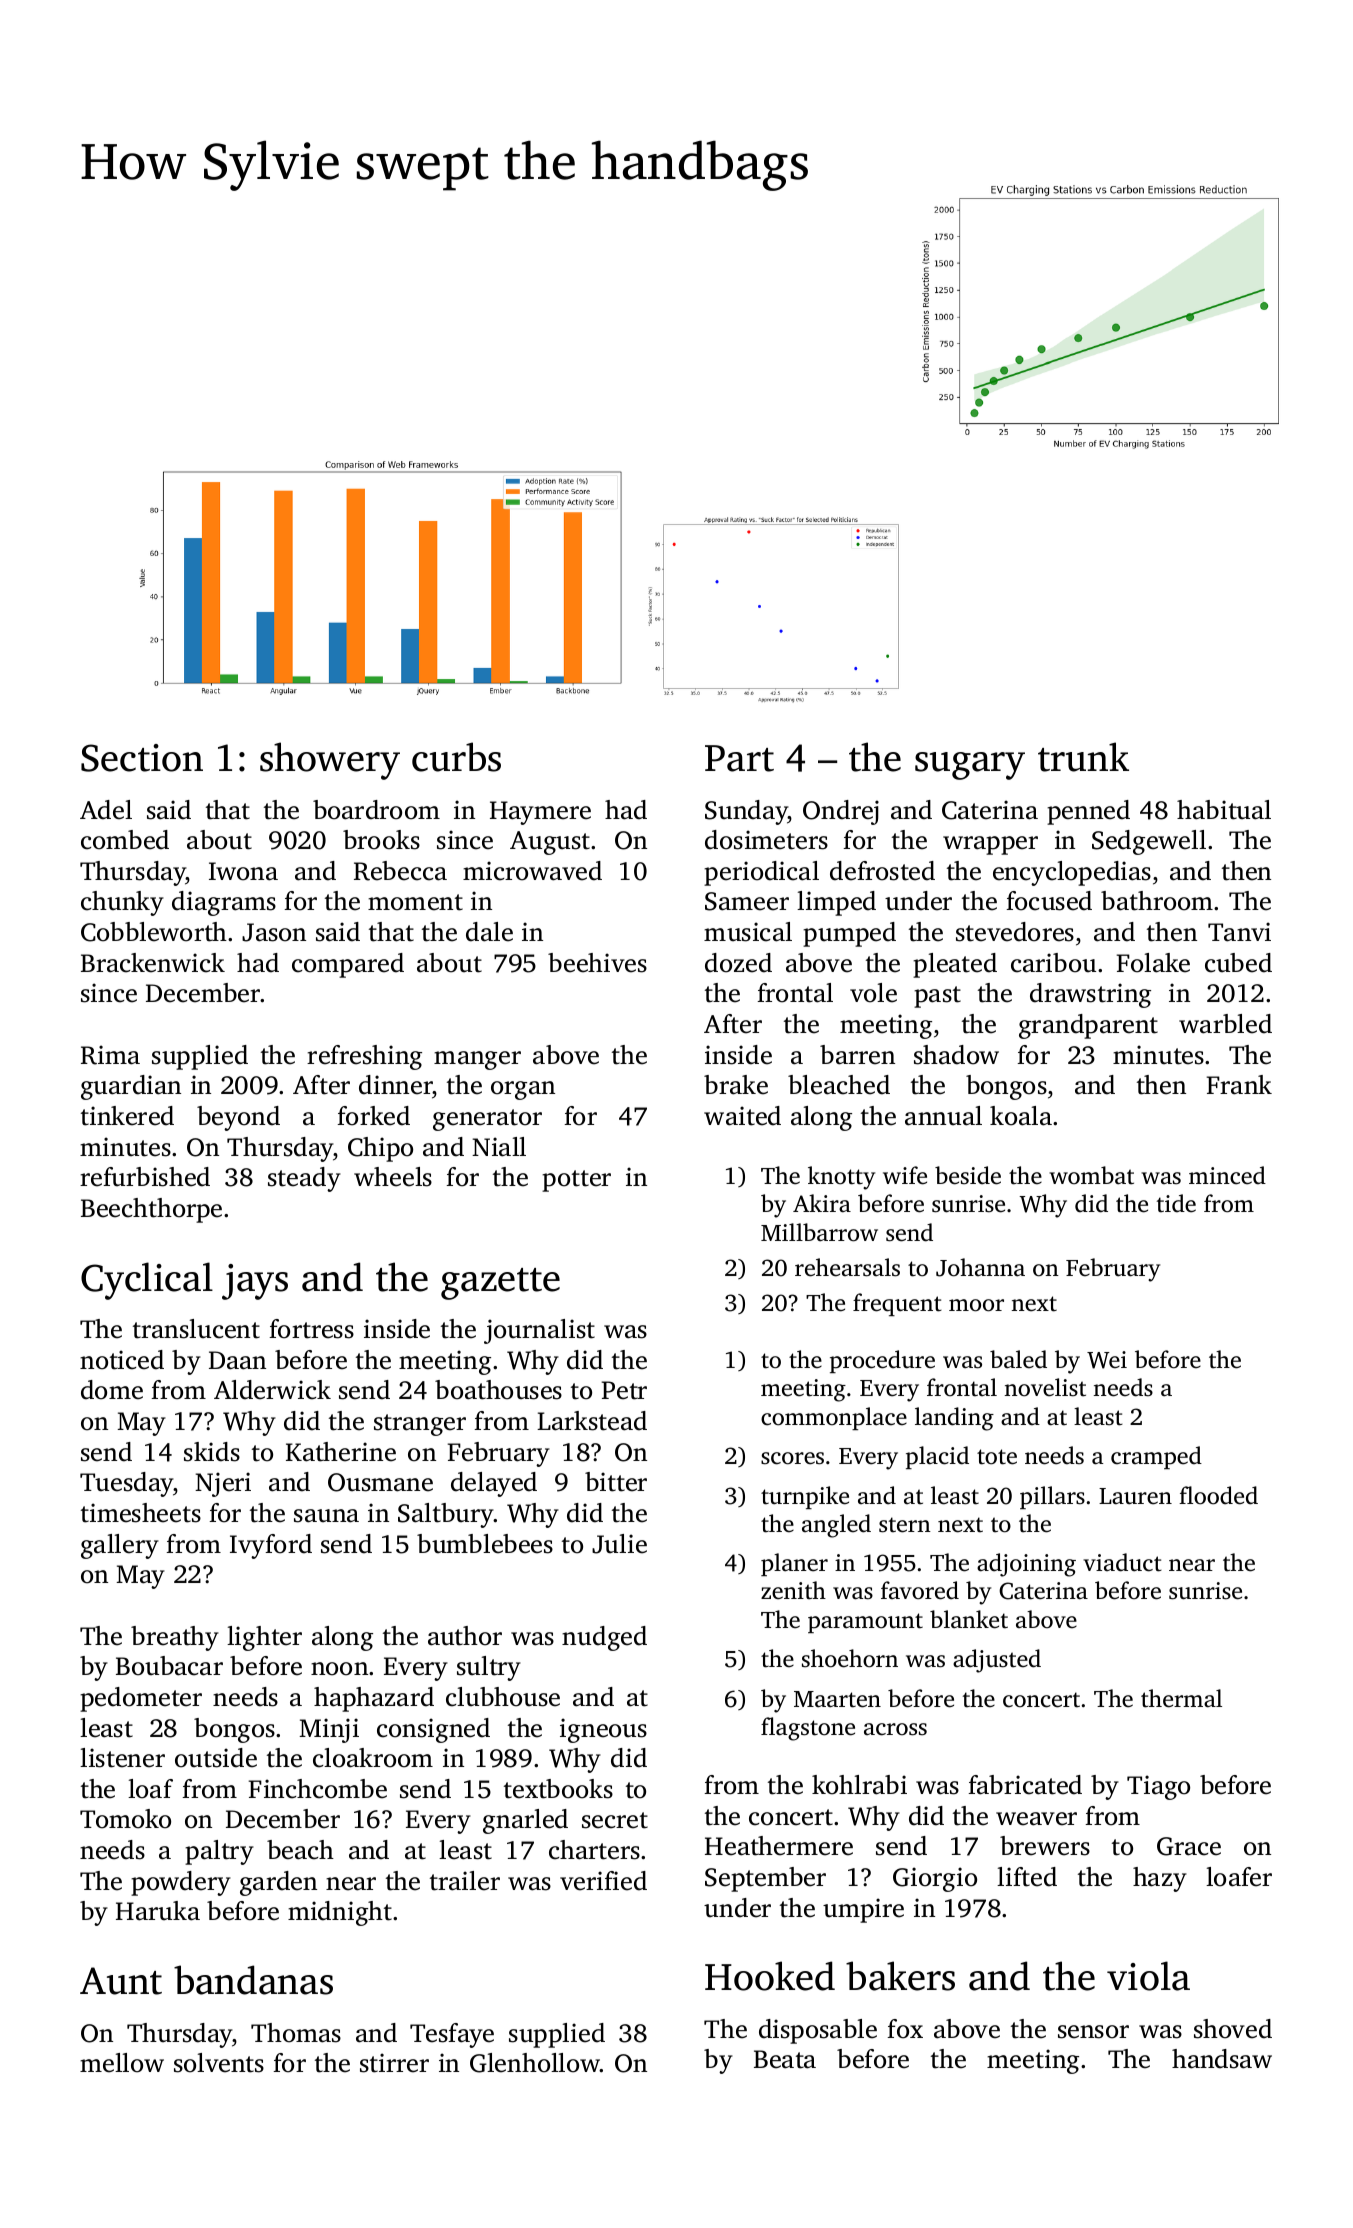 Image resolution: width=1353 pixels, height=2228 pixels. I want to click on Ondrej, so click(841, 812).
